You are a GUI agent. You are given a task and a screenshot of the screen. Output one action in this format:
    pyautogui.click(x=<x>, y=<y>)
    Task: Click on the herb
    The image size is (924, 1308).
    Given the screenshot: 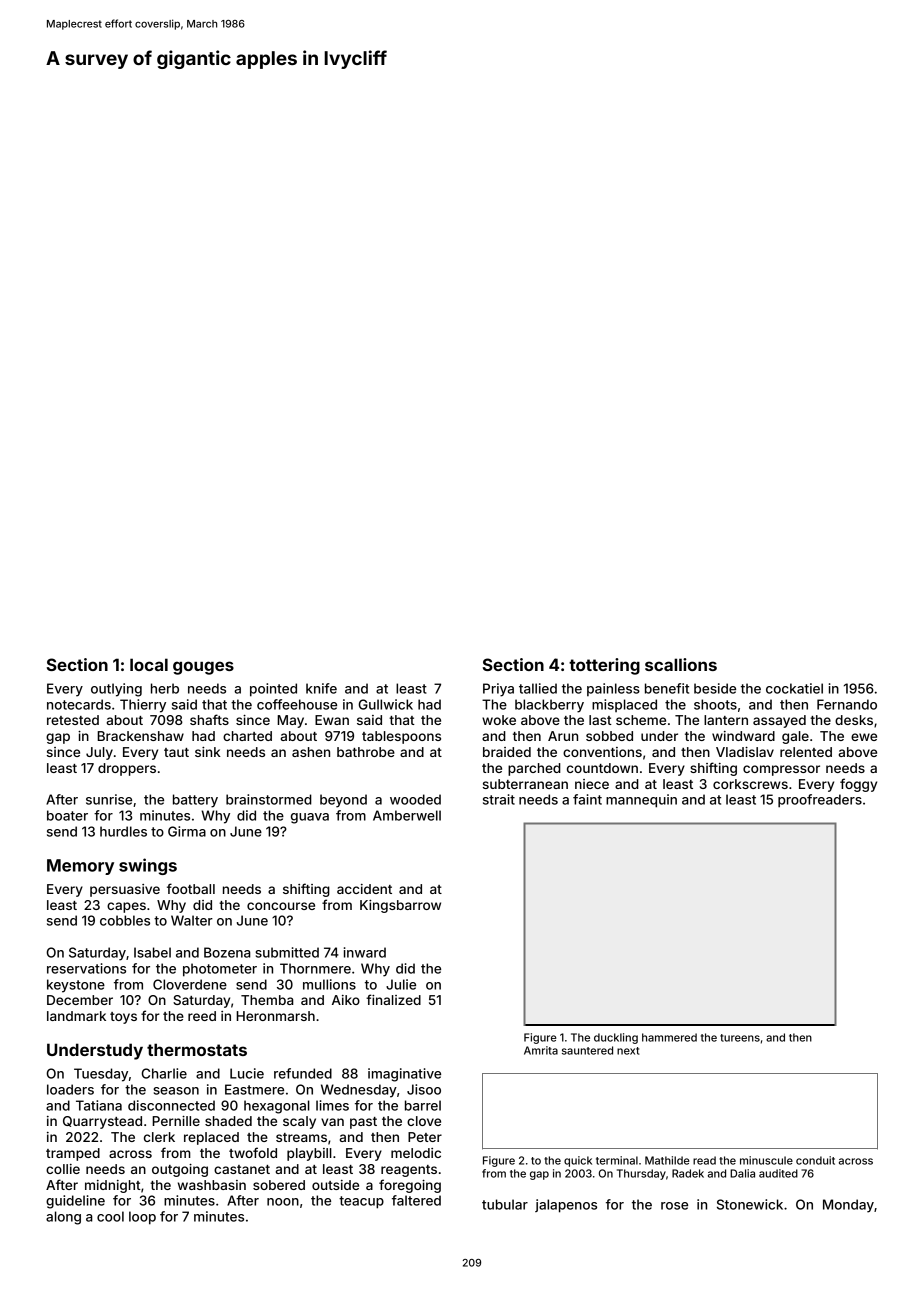 What is the action you would take?
    pyautogui.click(x=165, y=688)
